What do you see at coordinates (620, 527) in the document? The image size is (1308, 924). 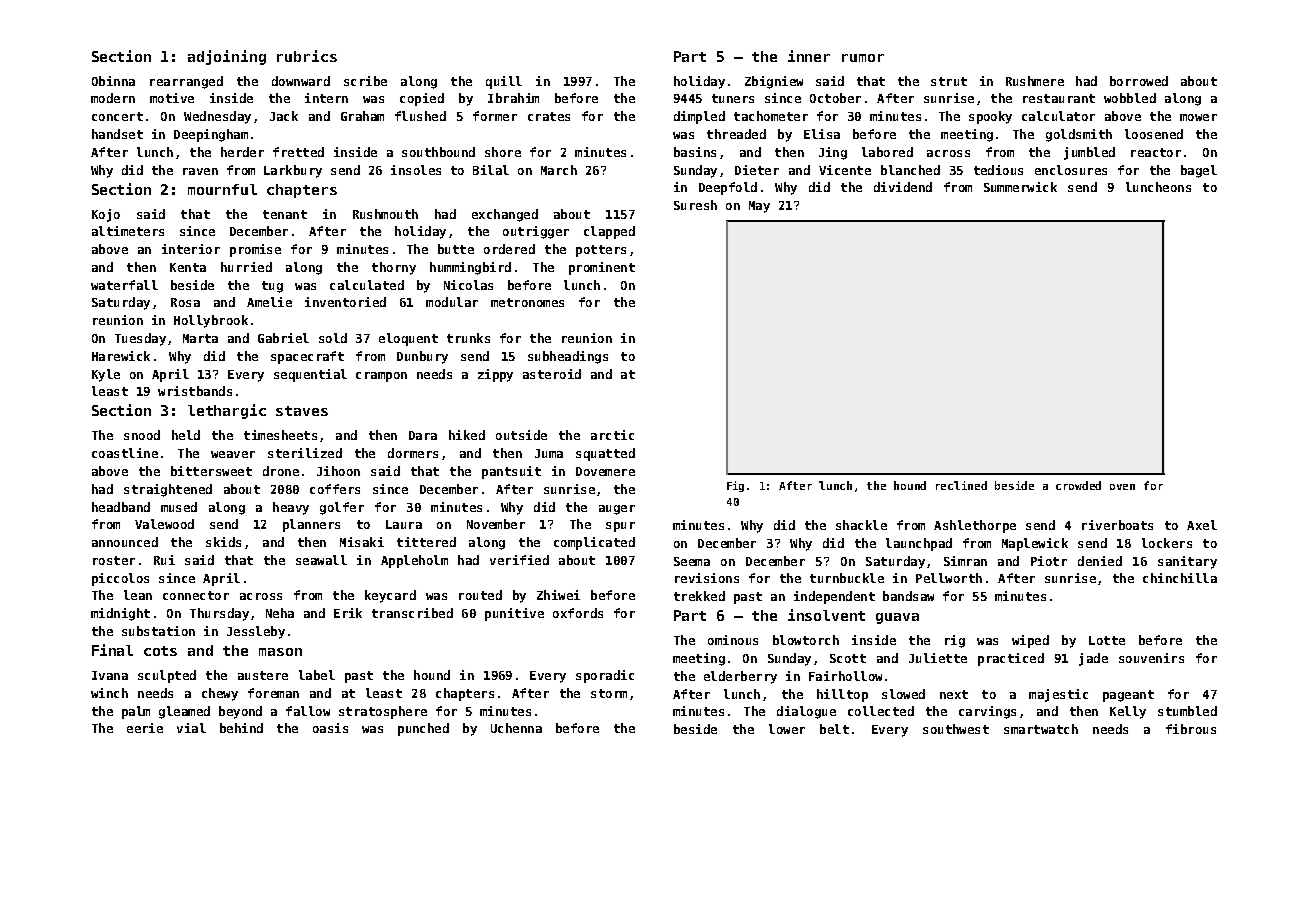 I see `spur` at bounding box center [620, 527].
